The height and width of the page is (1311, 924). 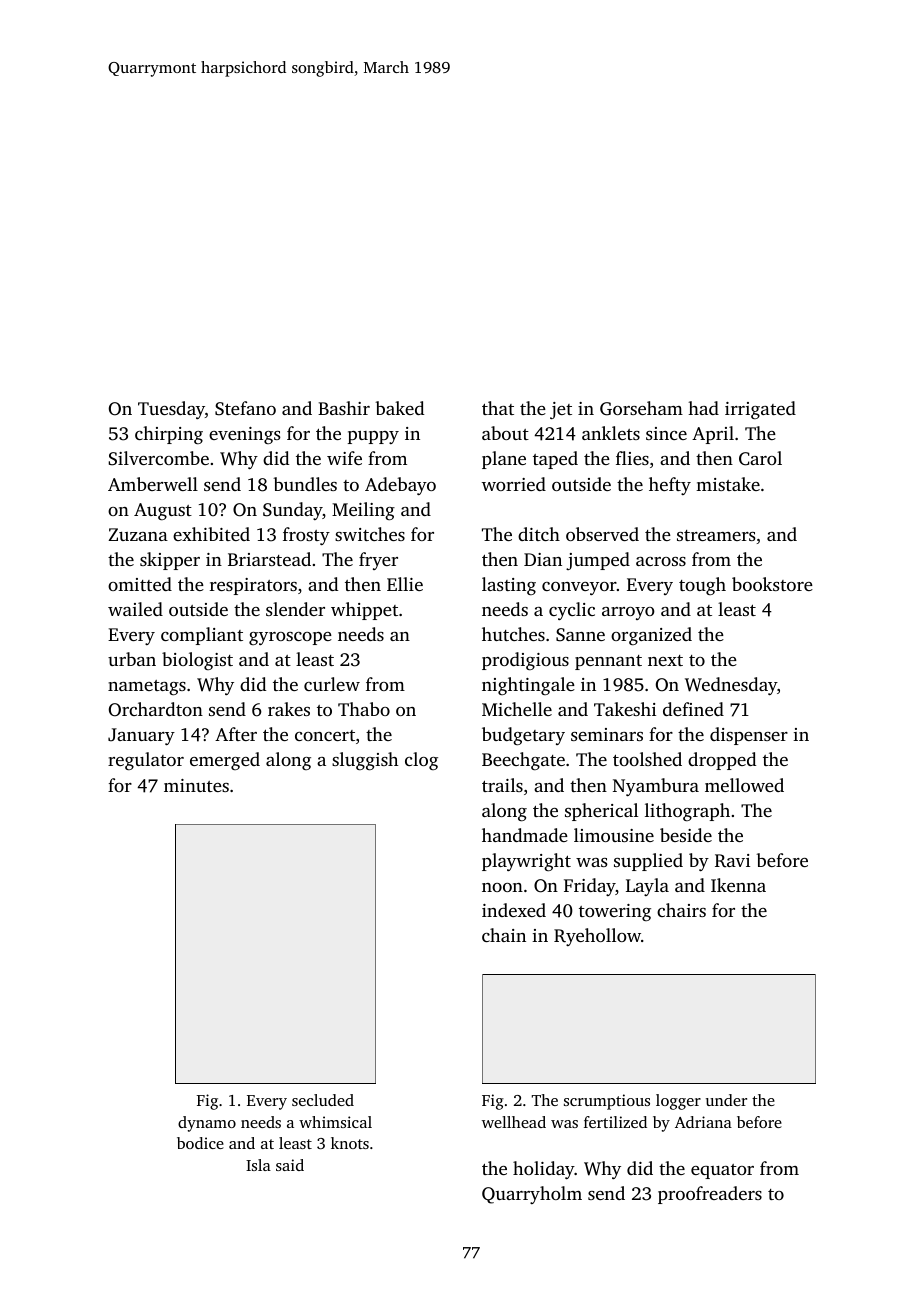 What do you see at coordinates (305, 484) in the page?
I see `bundles` at bounding box center [305, 484].
